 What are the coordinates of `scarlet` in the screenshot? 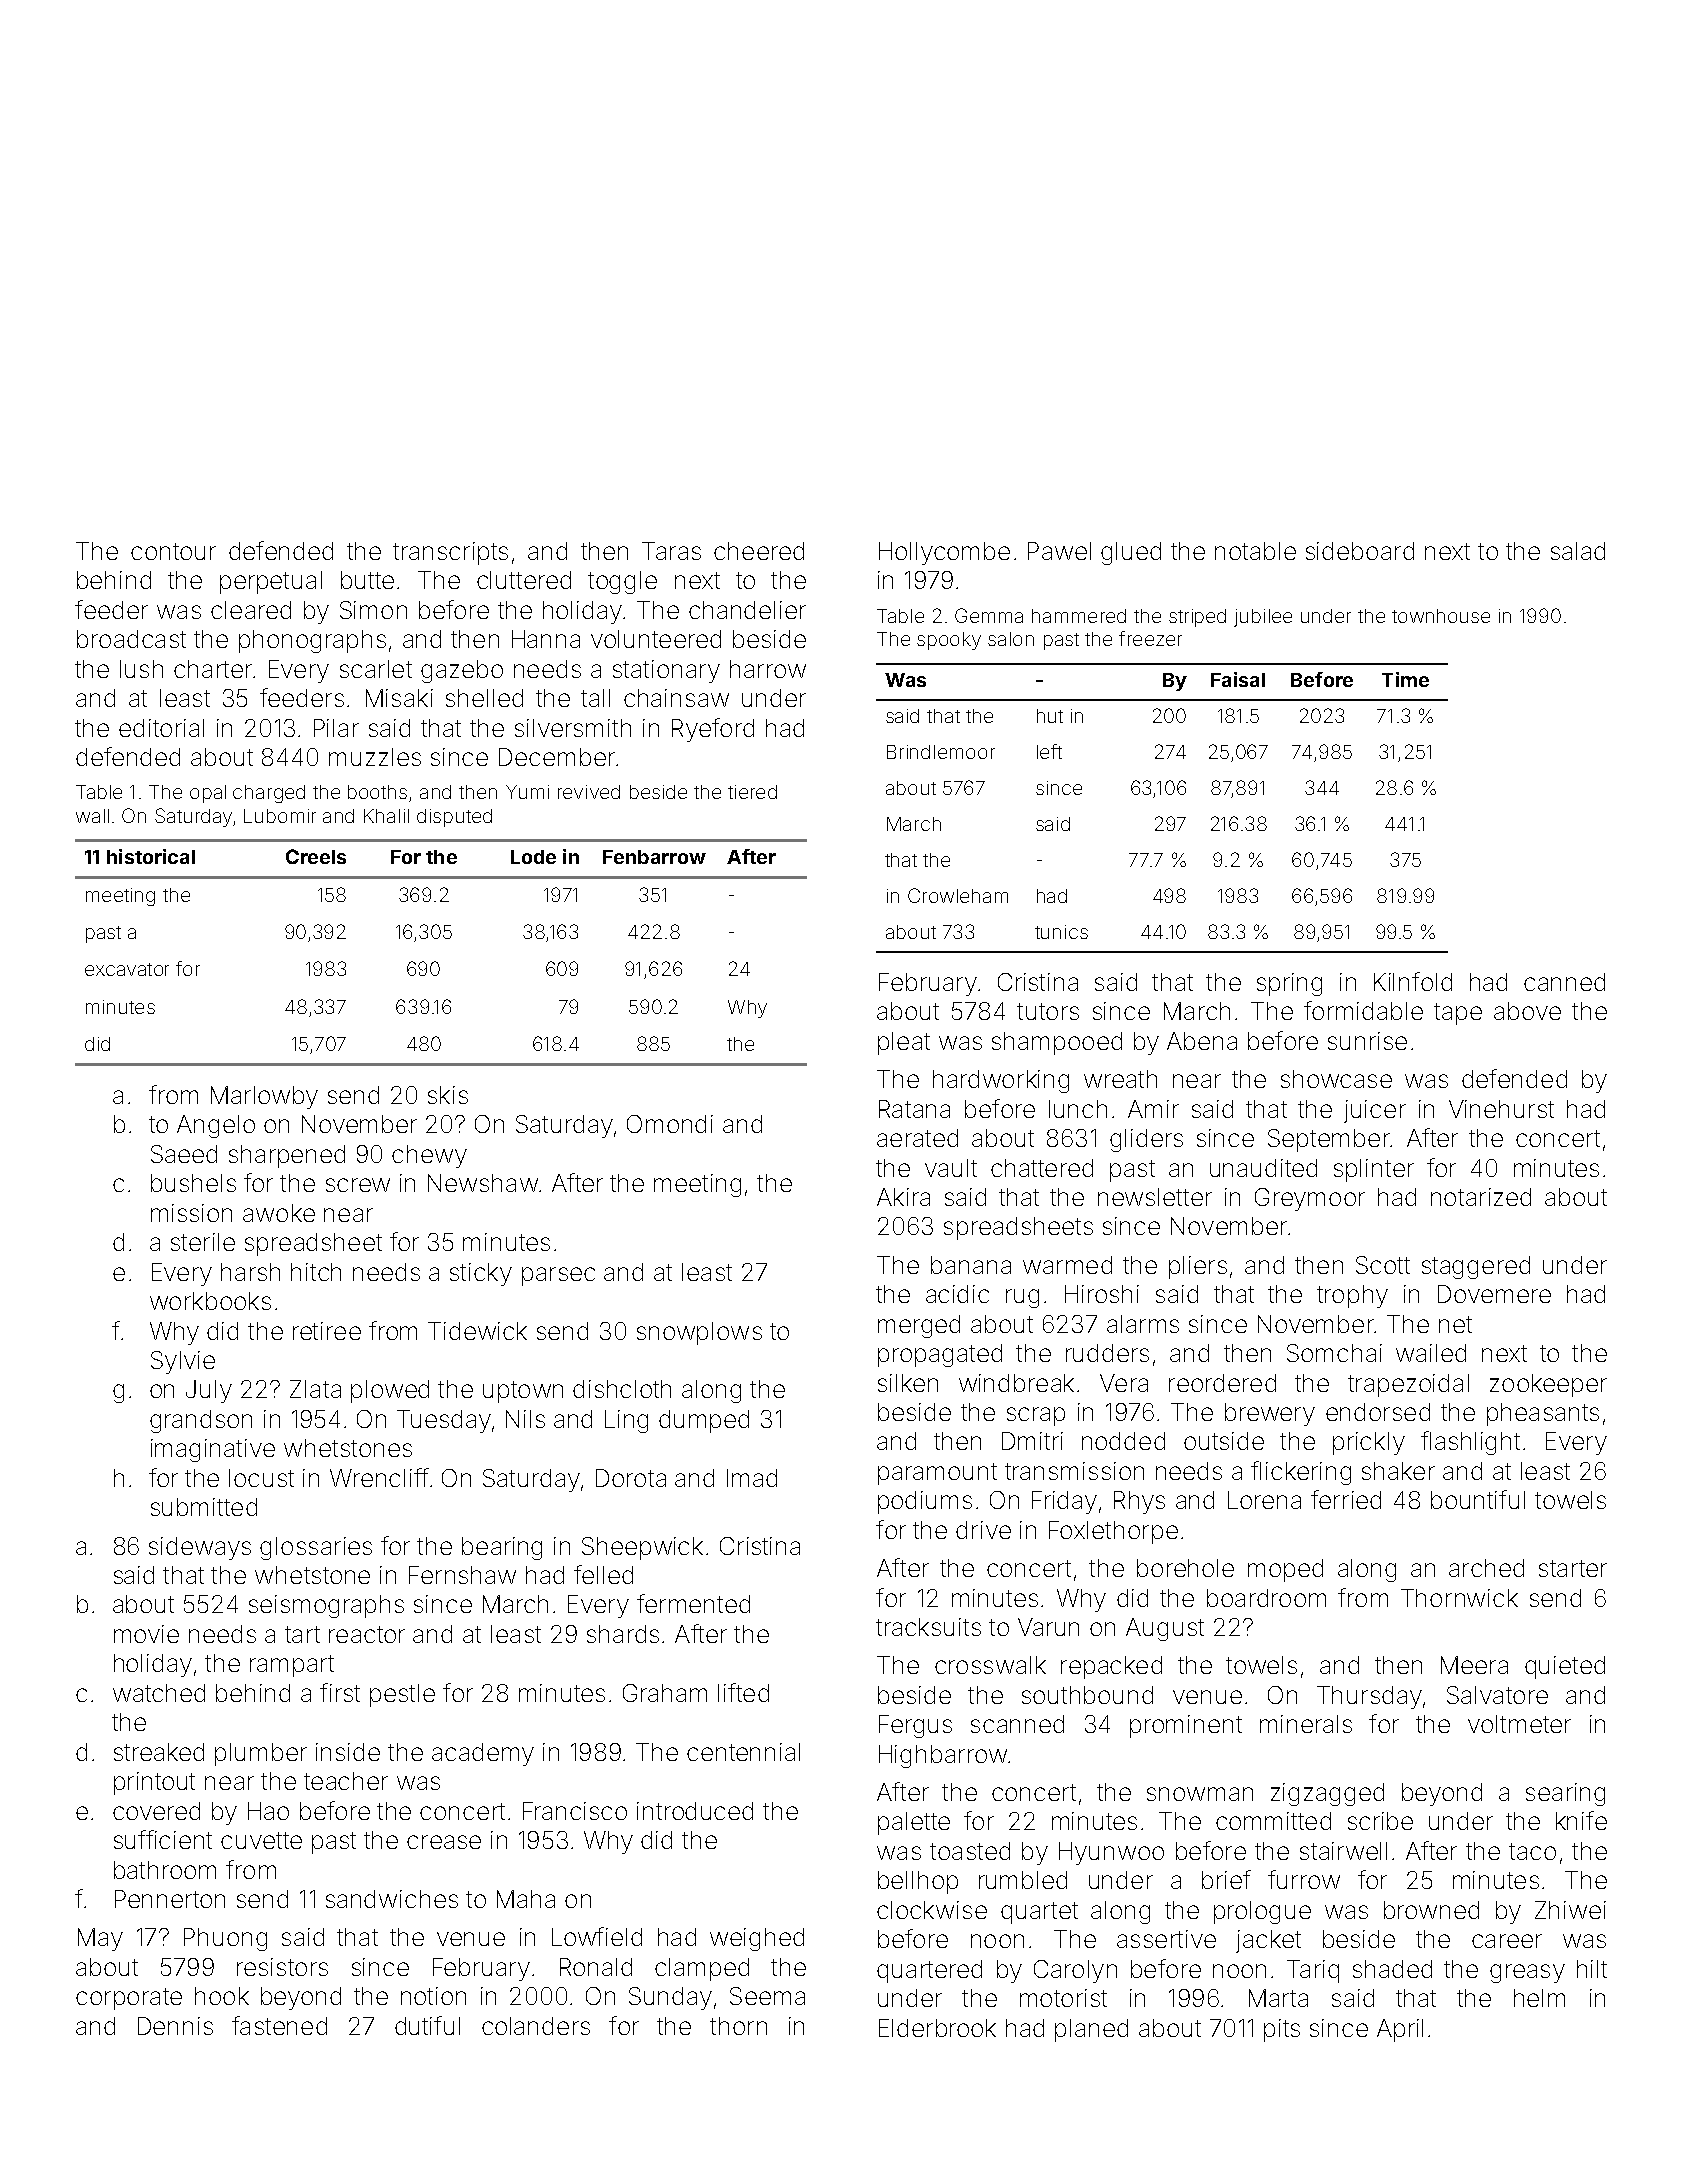 It's located at (376, 669).
